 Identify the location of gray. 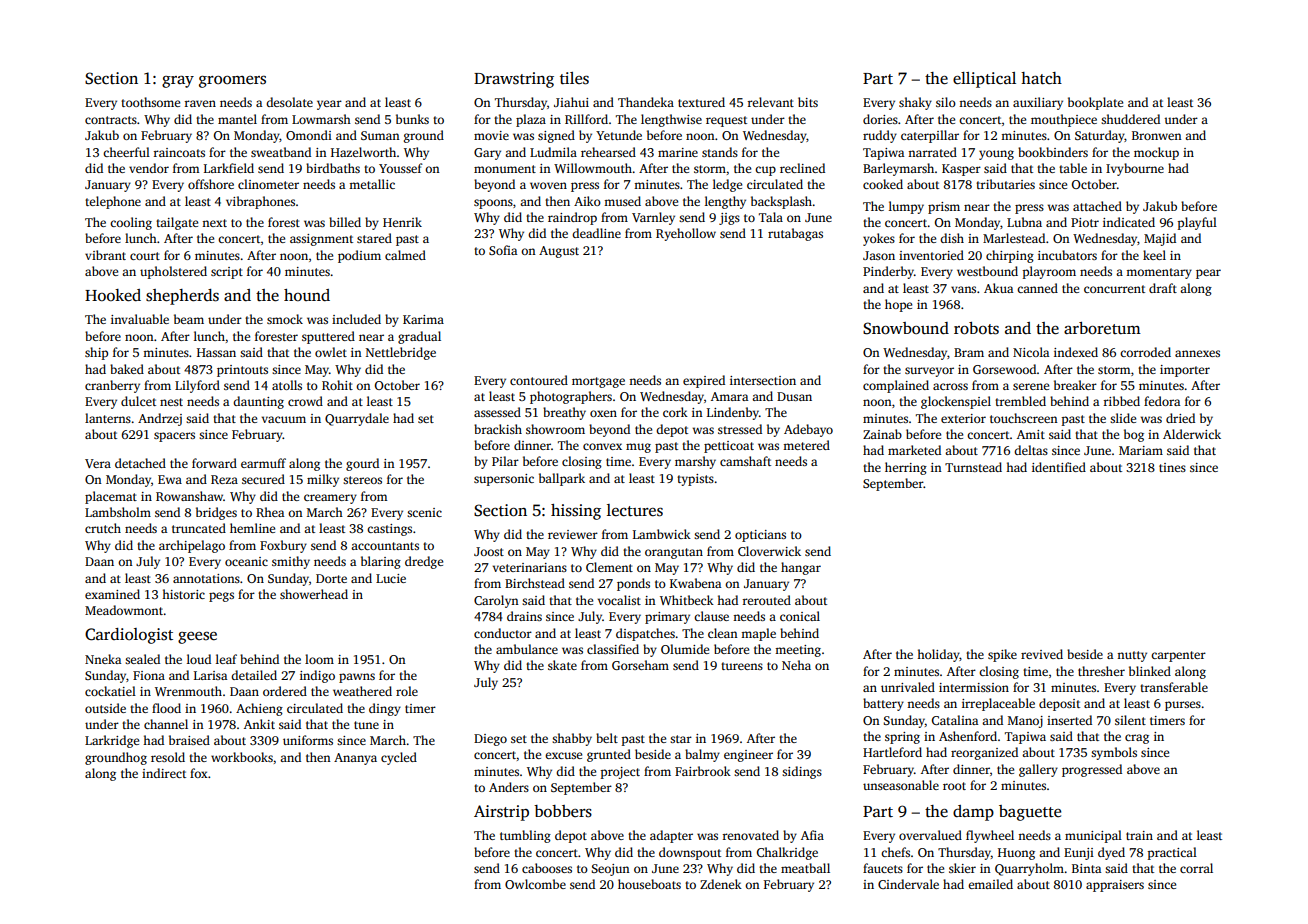
(178, 82).
